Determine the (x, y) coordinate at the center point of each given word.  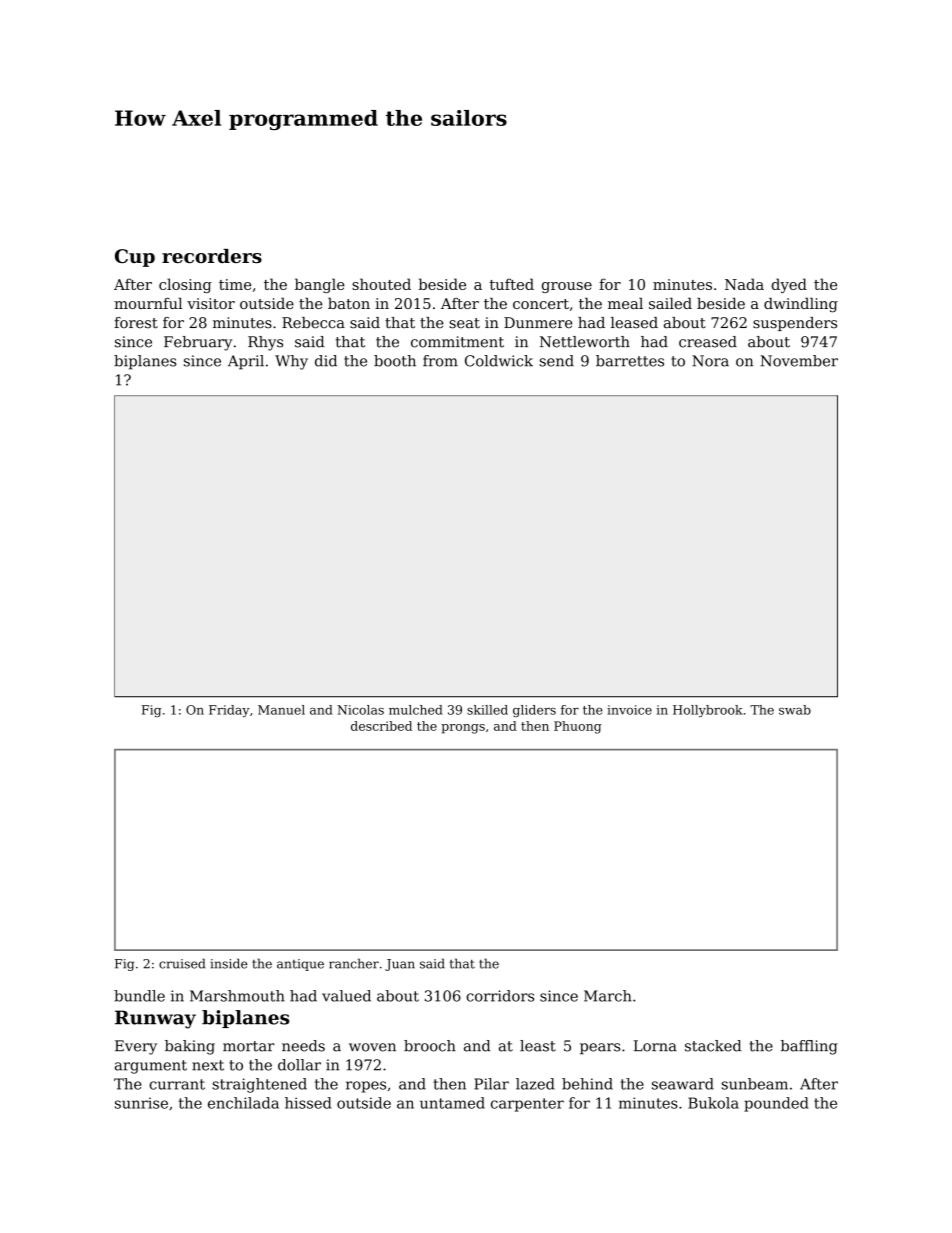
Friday (229, 711)
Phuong (577, 727)
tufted (511, 284)
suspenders (795, 324)
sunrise (141, 1103)
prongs (463, 729)
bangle (320, 285)
